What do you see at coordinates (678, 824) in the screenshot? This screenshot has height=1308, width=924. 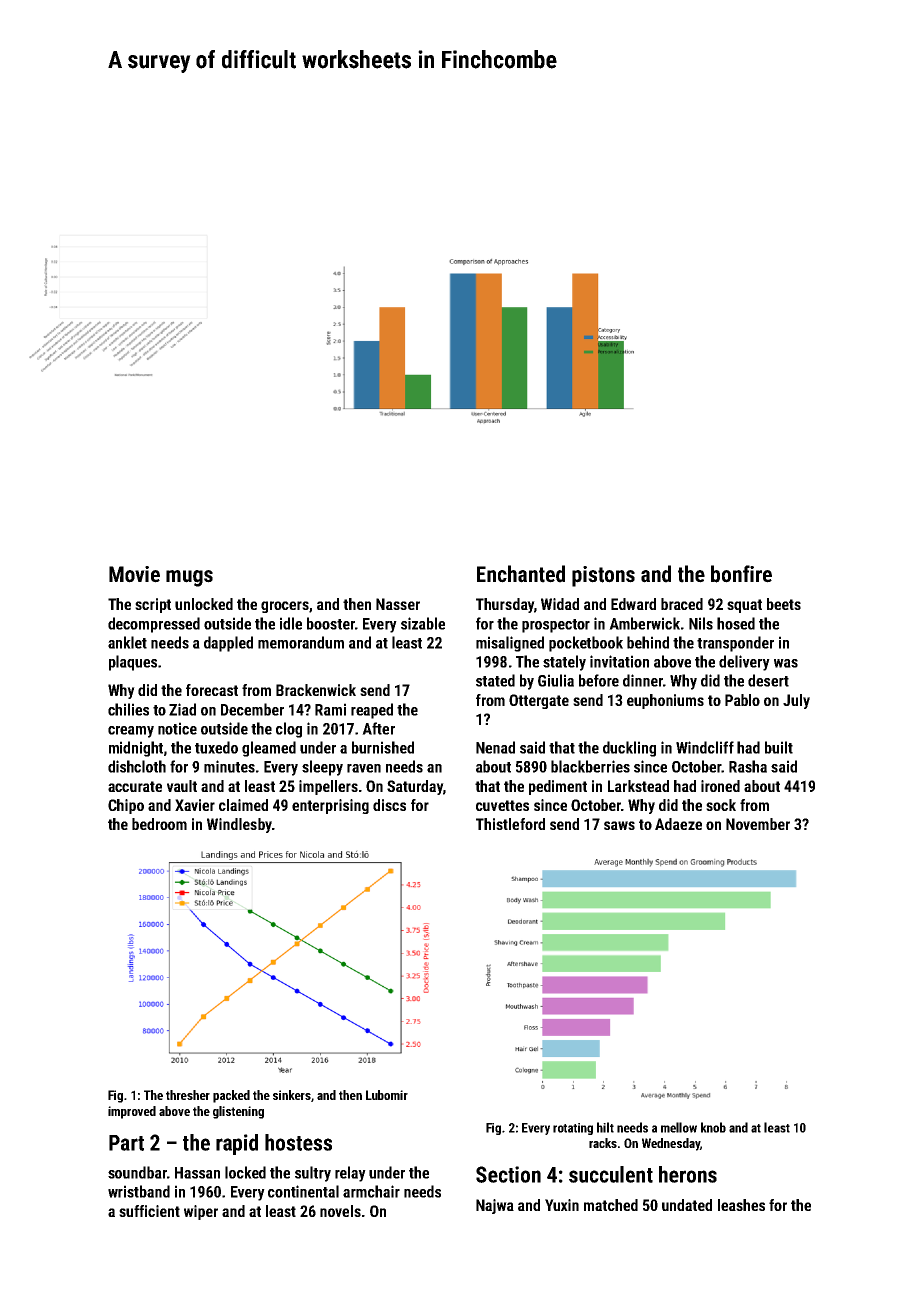 I see `Adaeze` at bounding box center [678, 824].
